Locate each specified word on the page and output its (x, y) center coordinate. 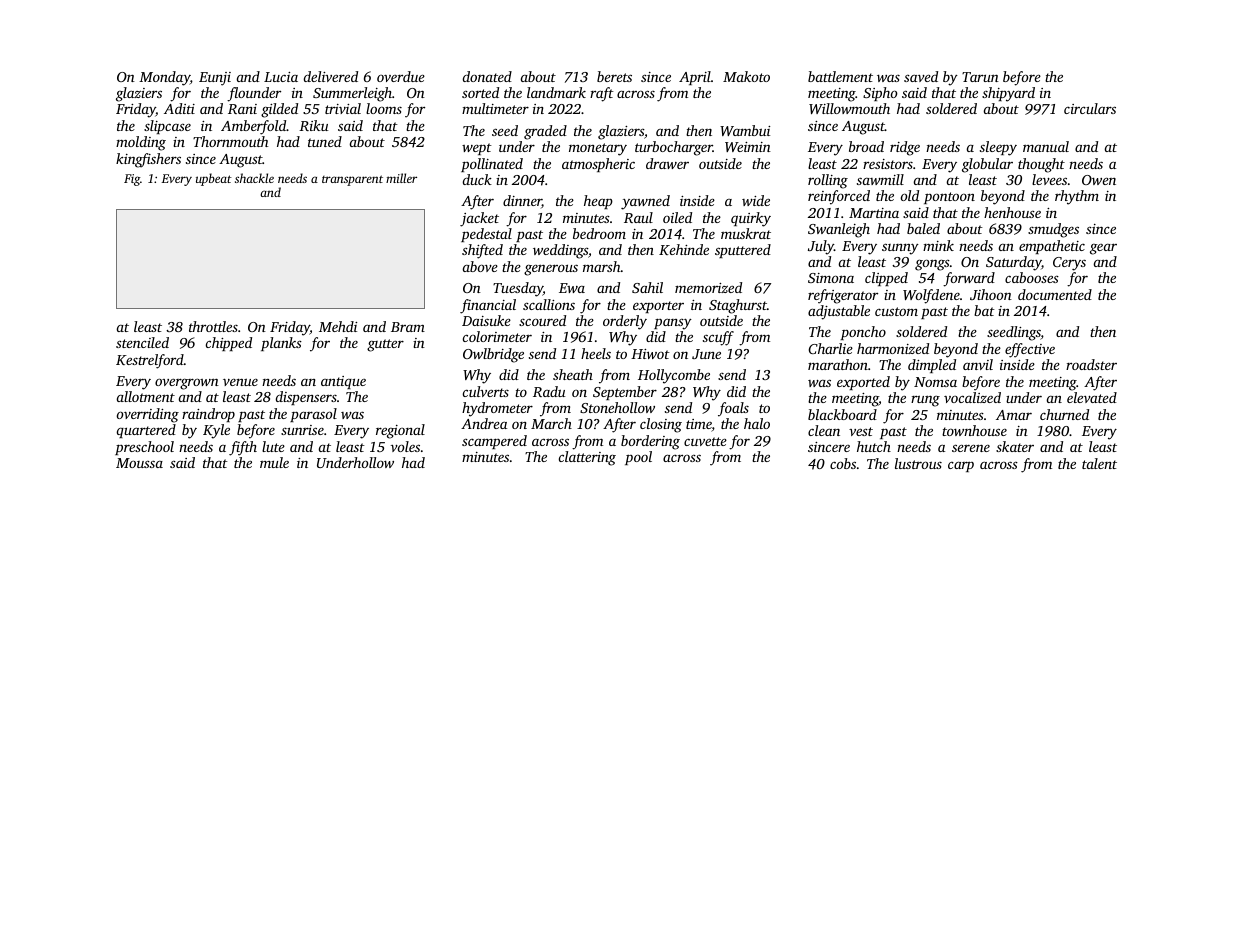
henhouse (1012, 212)
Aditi (179, 108)
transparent (352, 180)
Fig (132, 180)
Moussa (139, 463)
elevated (1092, 397)
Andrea (484, 423)
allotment (146, 396)
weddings (560, 251)
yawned (645, 202)
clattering (587, 458)
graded (545, 132)
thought (1041, 165)
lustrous (918, 463)
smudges (1053, 230)
